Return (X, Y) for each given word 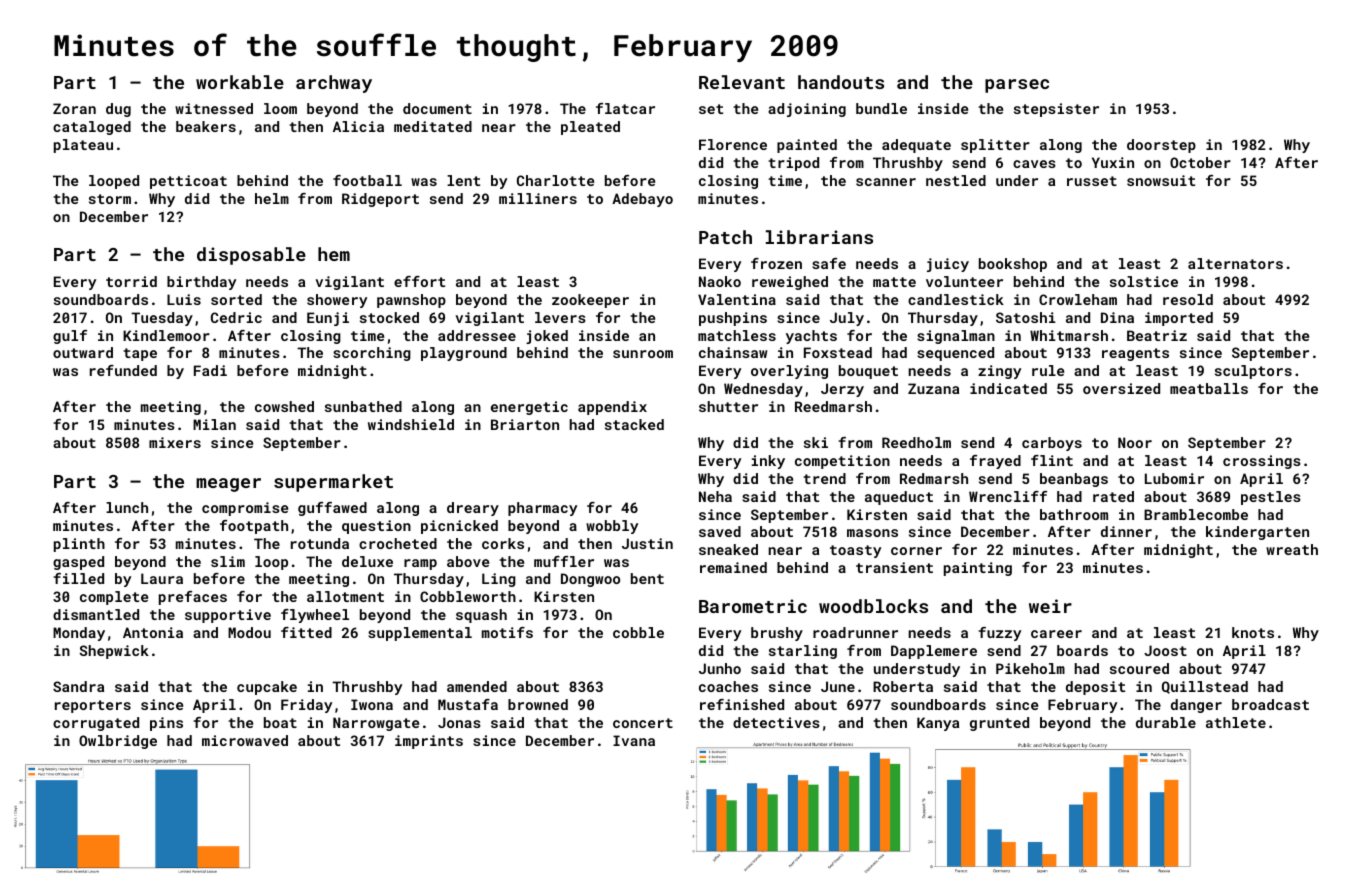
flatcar (625, 108)
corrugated (96, 724)
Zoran (74, 108)
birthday (201, 283)
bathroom (1074, 514)
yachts (811, 337)
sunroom (643, 354)
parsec (1017, 86)
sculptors (1253, 372)
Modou (249, 632)
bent (647, 578)
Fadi (210, 370)
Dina (1117, 317)
